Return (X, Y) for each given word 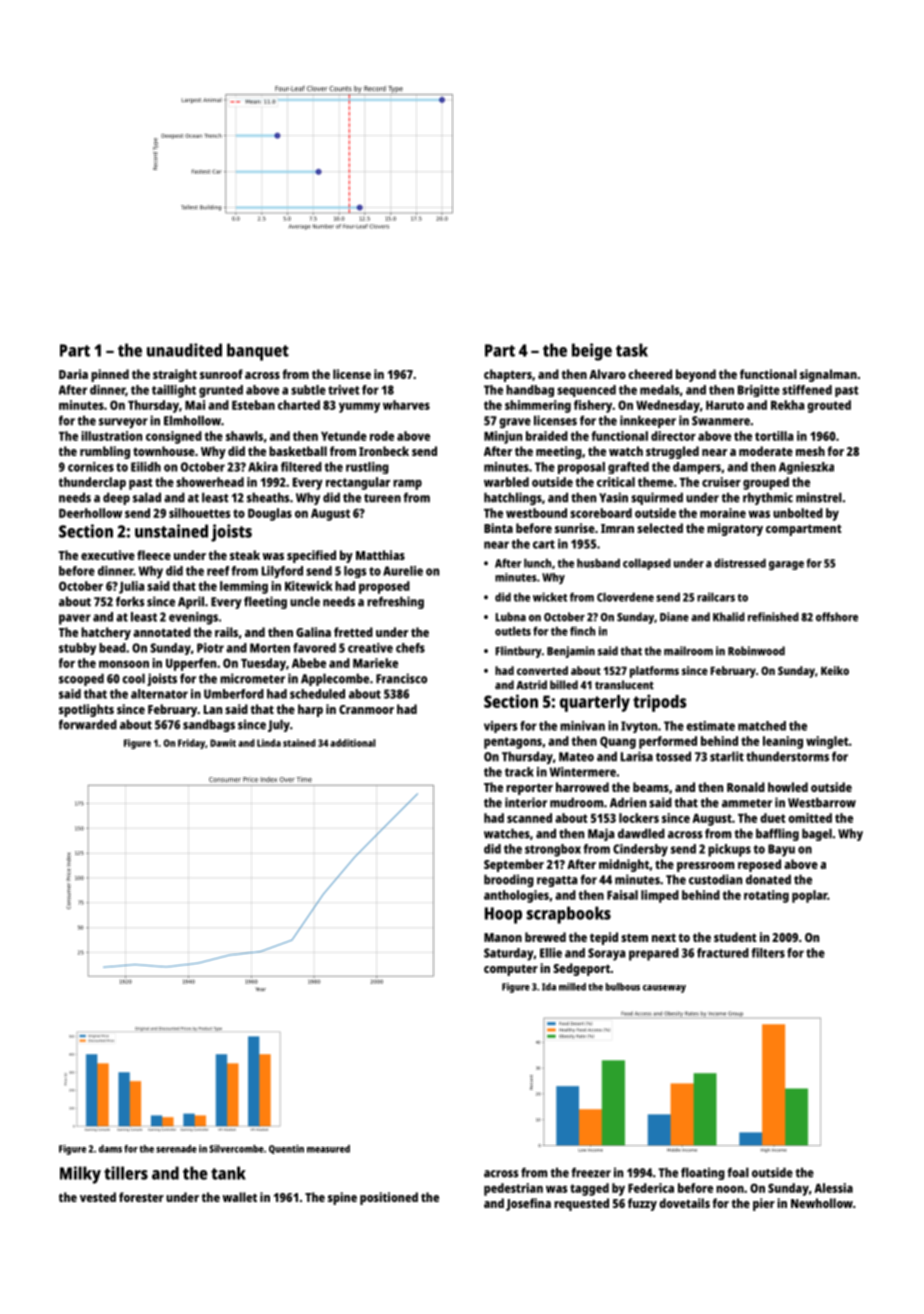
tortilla (774, 436)
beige (592, 352)
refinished (773, 617)
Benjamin (571, 652)
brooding (509, 880)
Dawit (223, 743)
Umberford (234, 694)
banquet (258, 352)
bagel (817, 834)
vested (98, 1197)
